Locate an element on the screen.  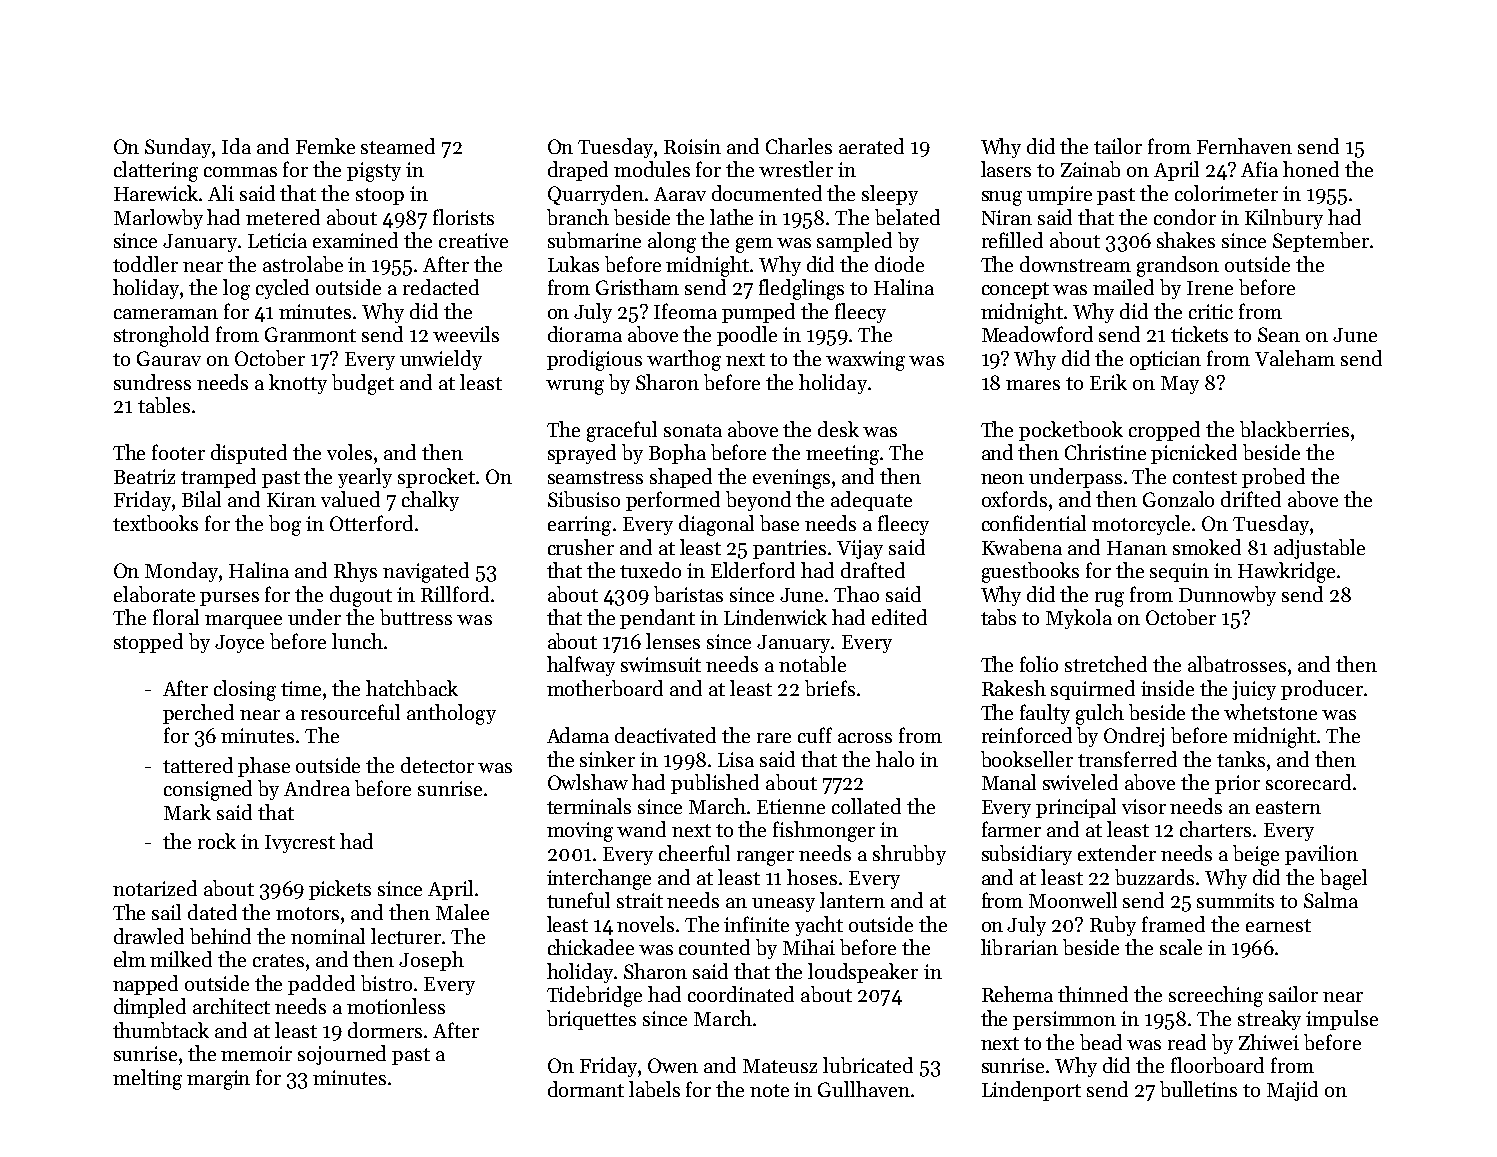
drifted is located at coordinates (1251, 499).
